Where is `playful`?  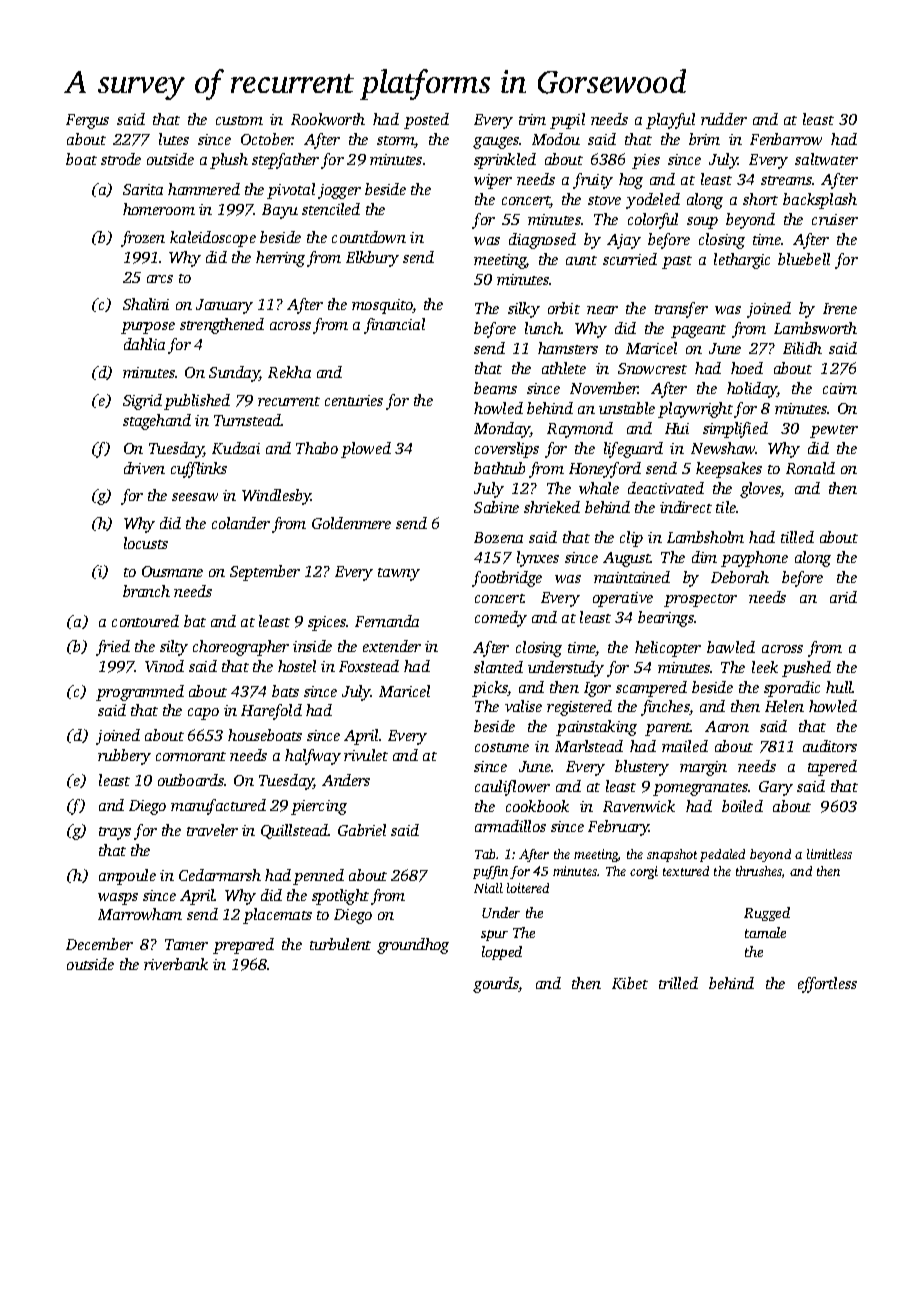 playful is located at coordinates (670, 121).
